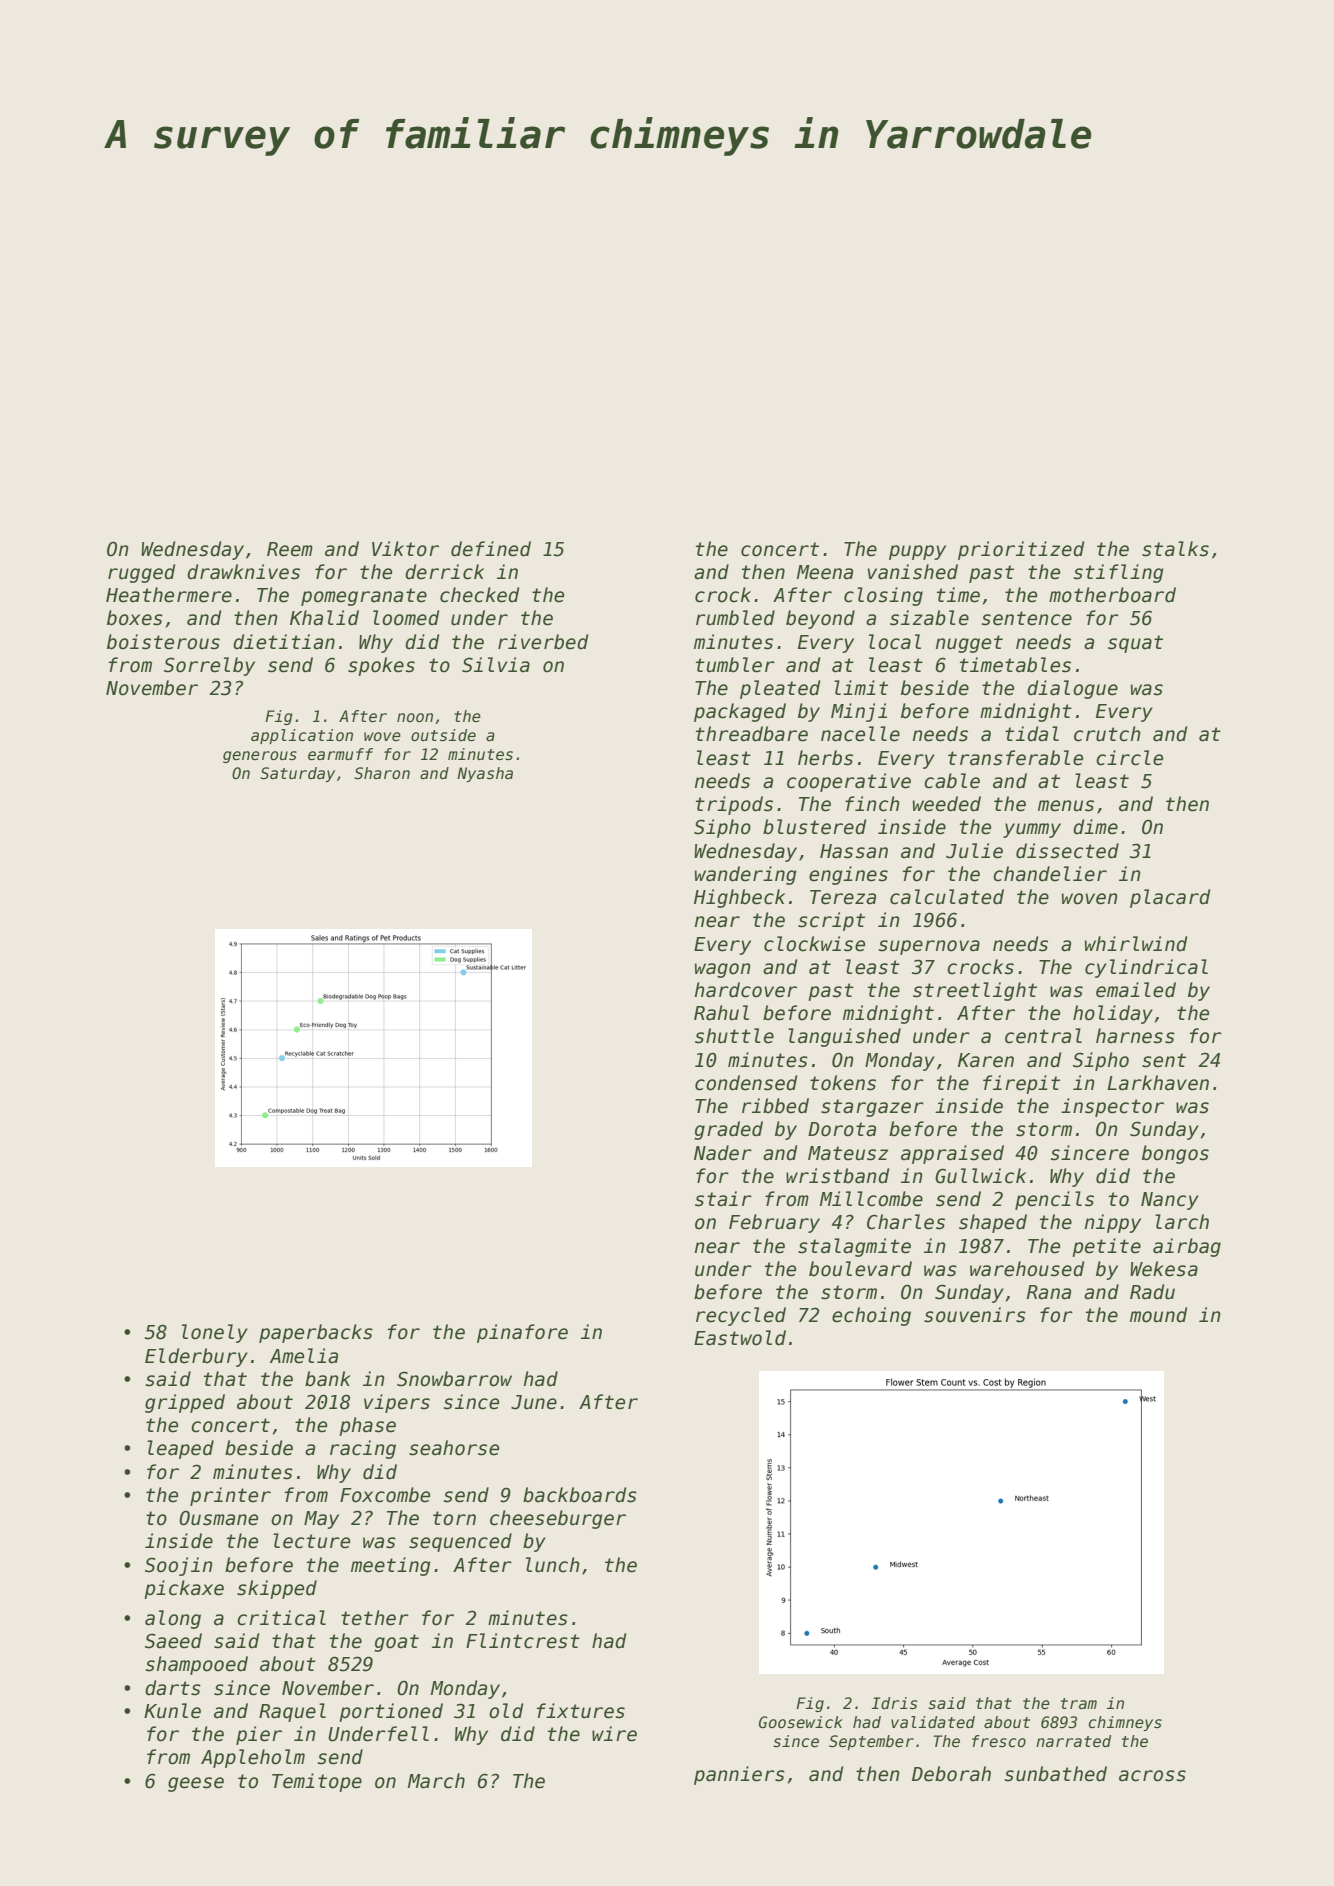 The width and height of the page is (1334, 1886). Describe the element at coordinates (260, 757) in the page. I see `generous` at that location.
